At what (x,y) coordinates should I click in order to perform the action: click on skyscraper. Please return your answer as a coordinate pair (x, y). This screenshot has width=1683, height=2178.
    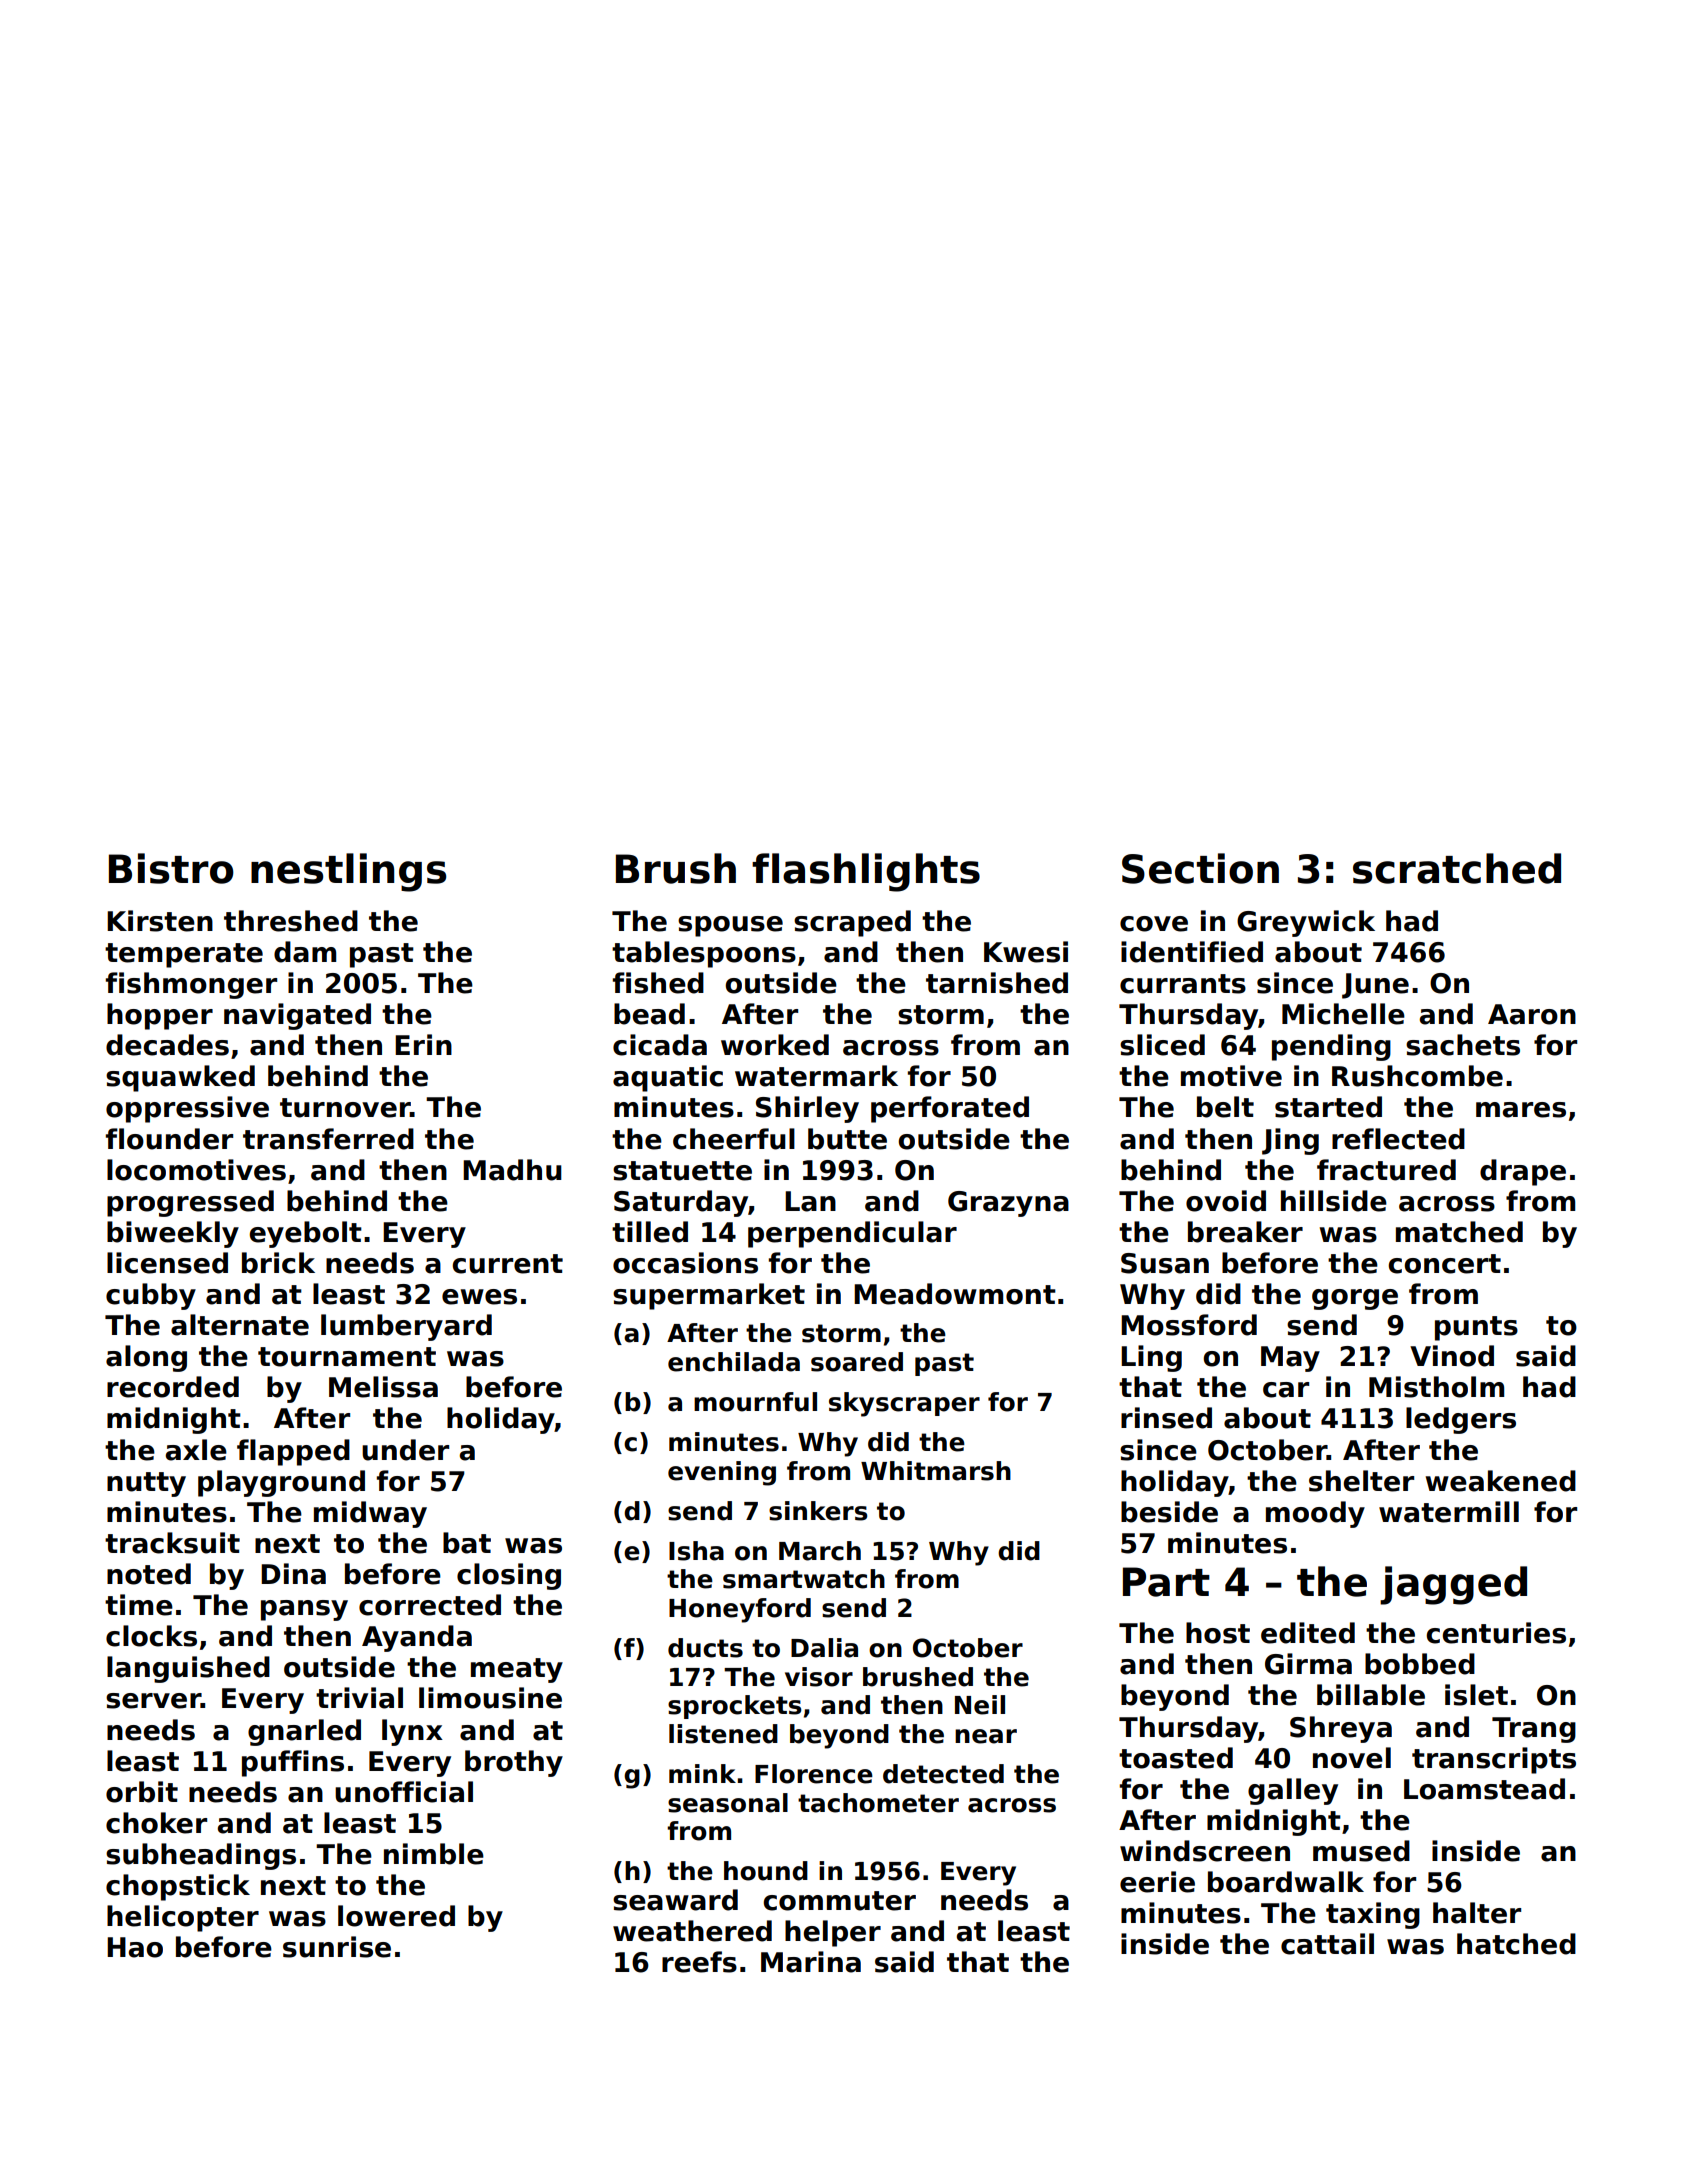
    Looking at the image, I should click on (904, 1404).
